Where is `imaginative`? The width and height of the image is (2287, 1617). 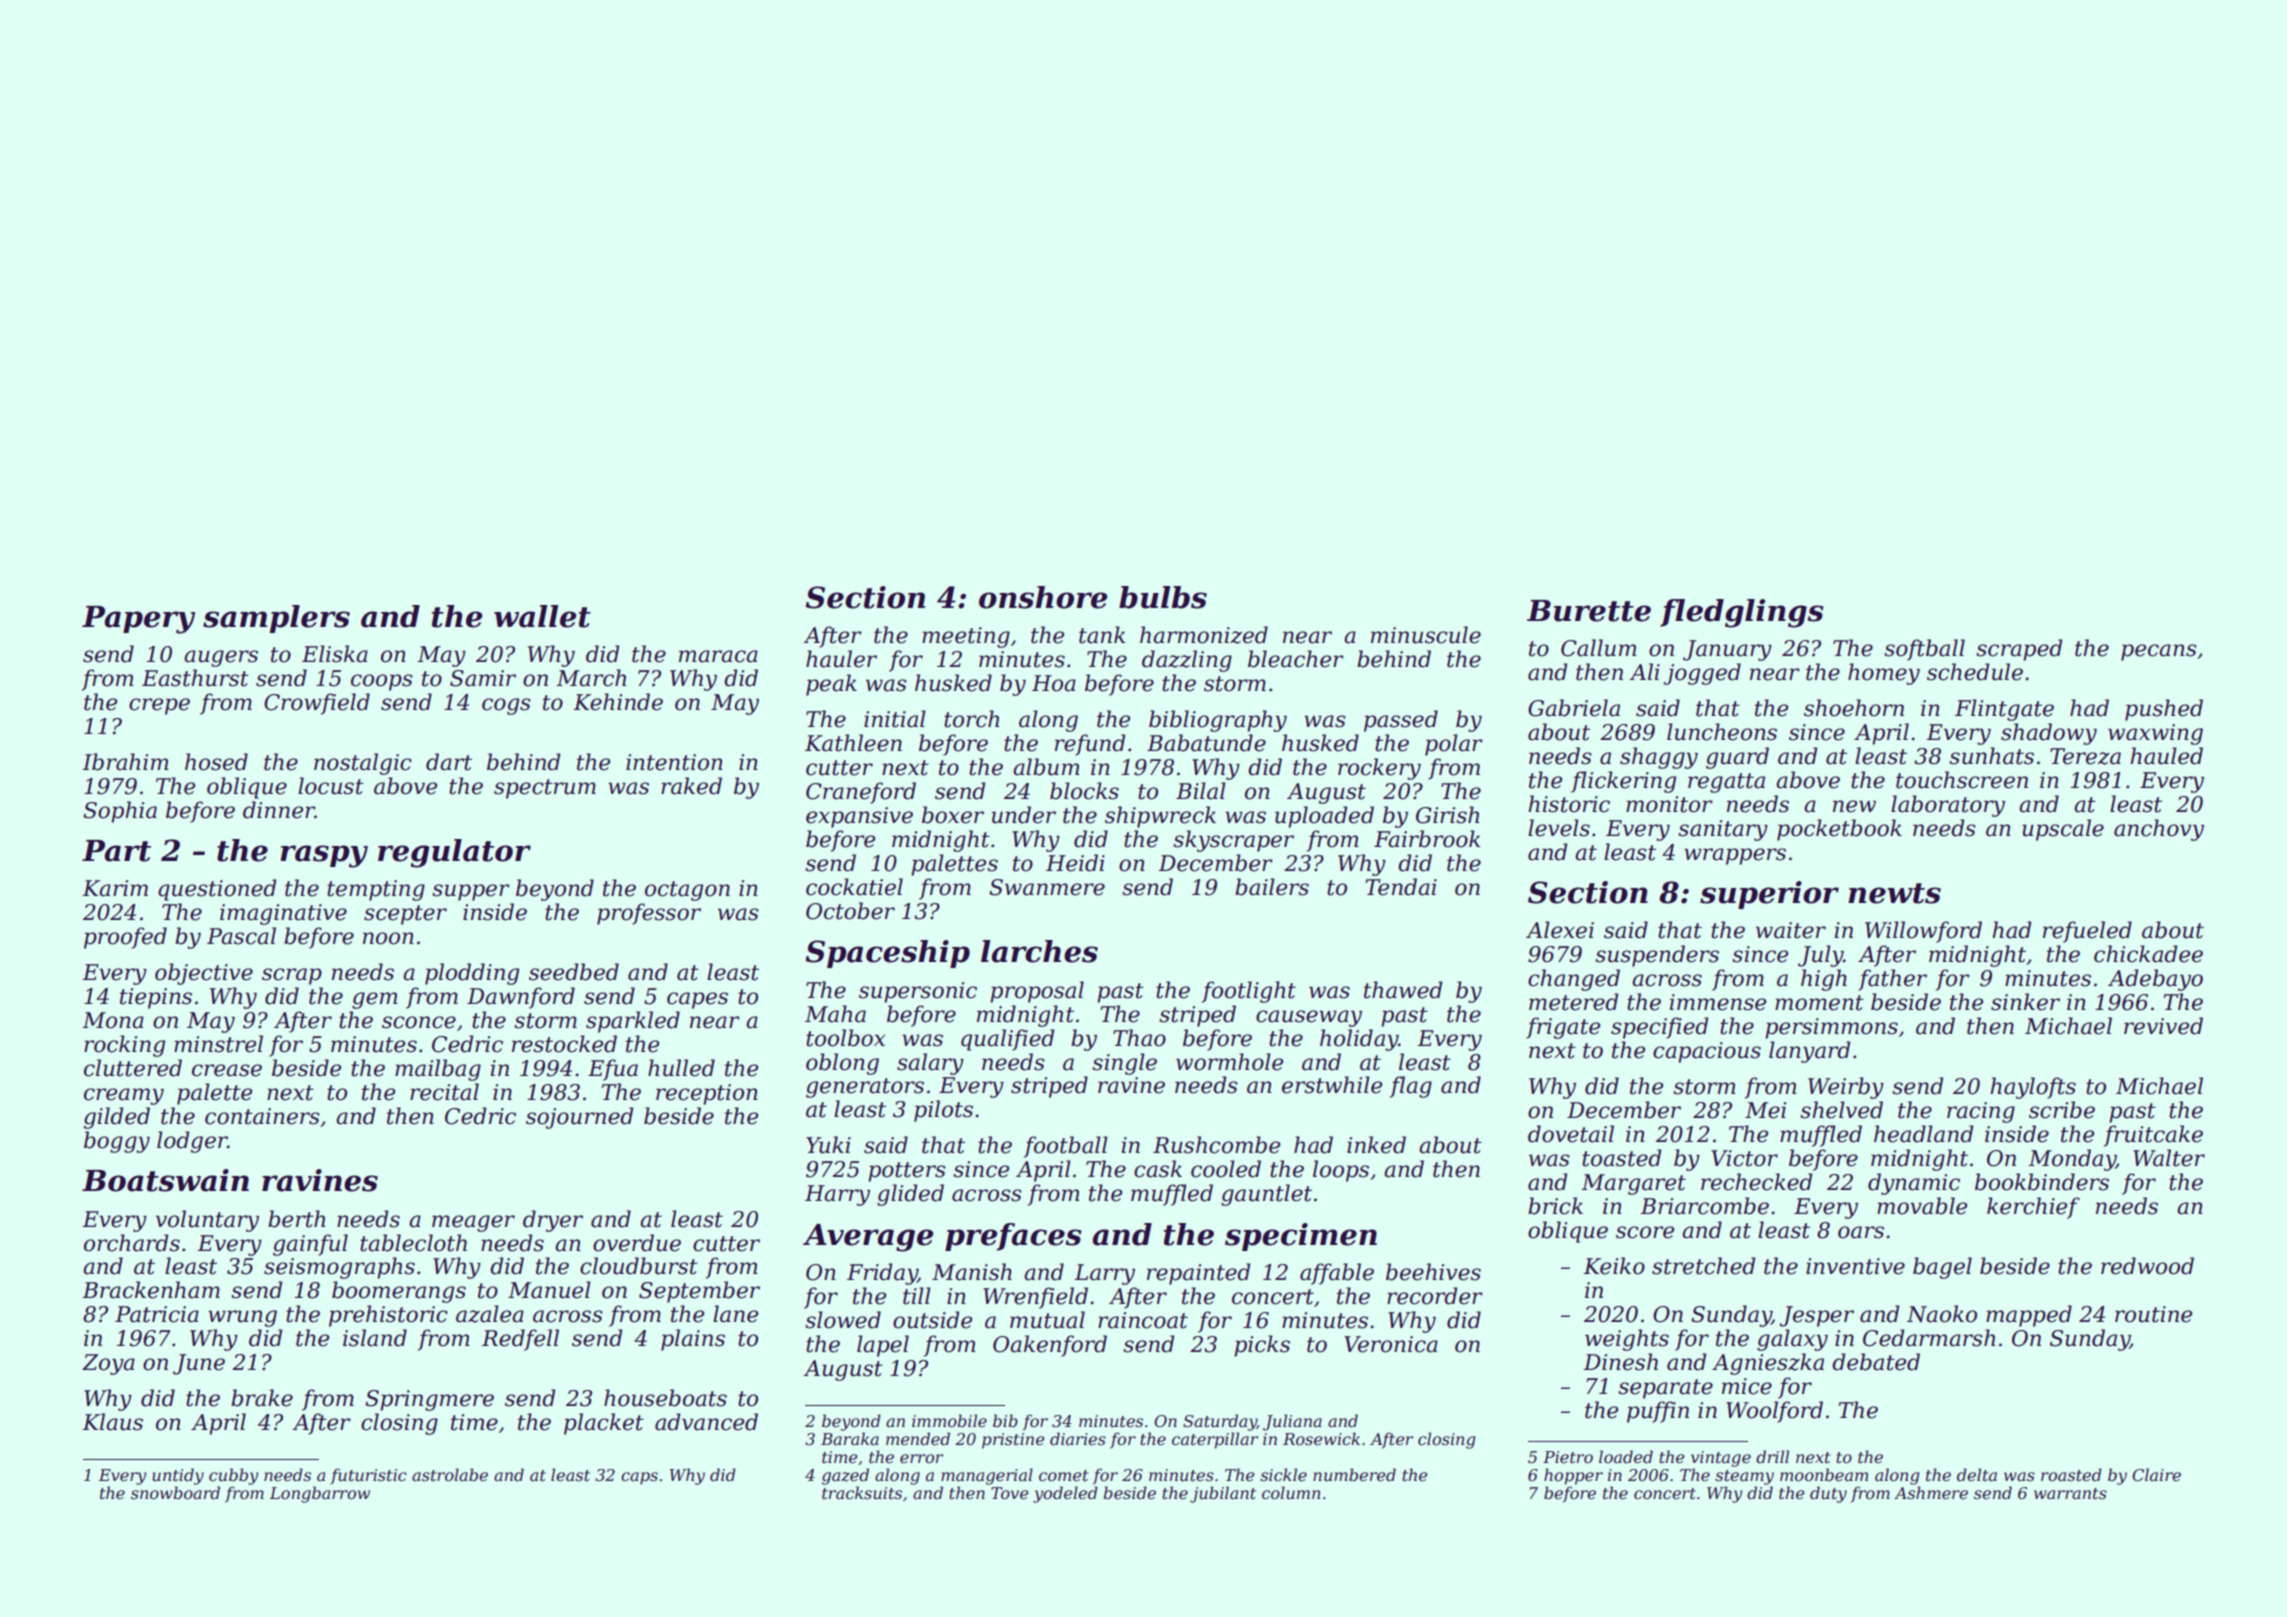
imaginative is located at coordinates (283, 914).
